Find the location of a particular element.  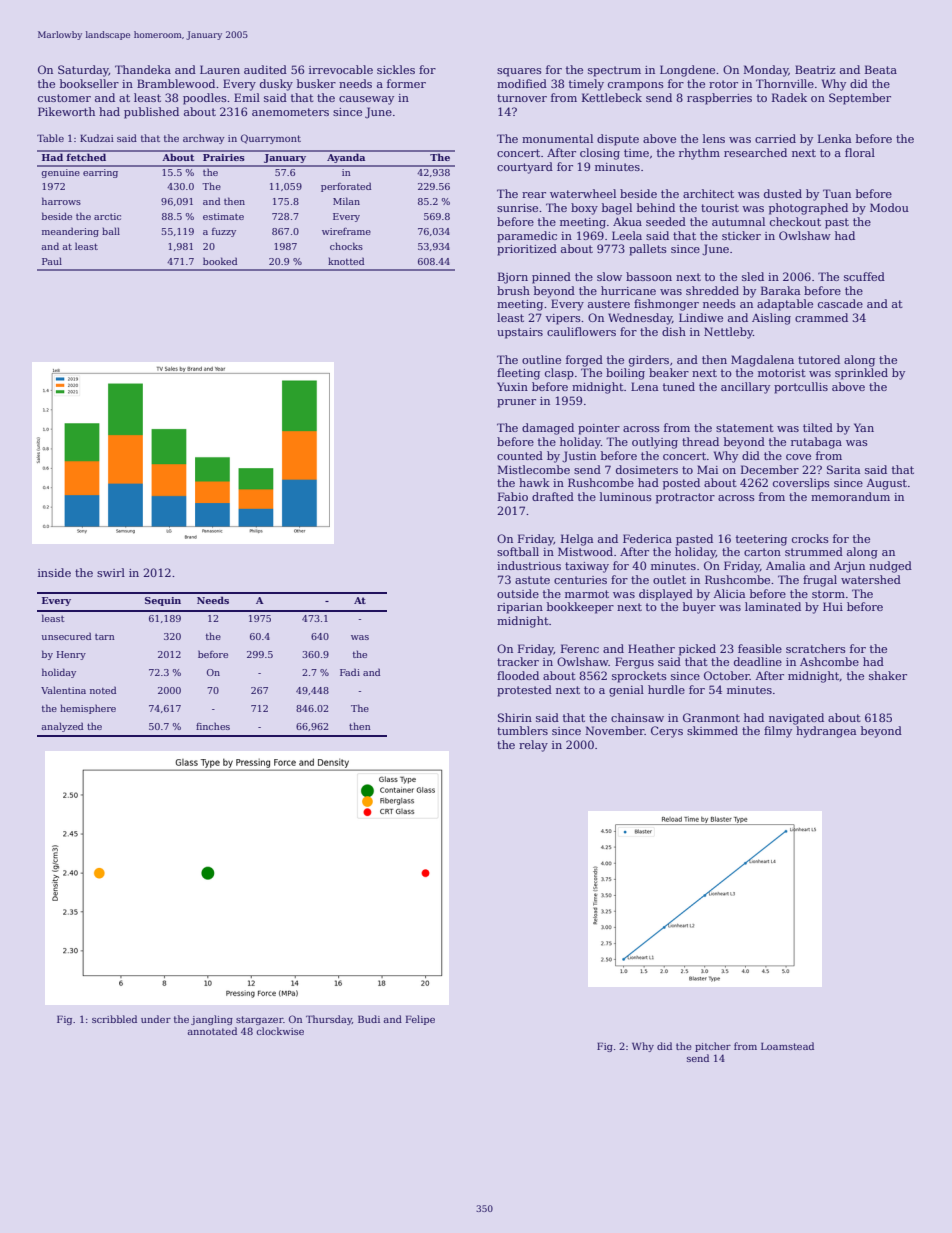

finches is located at coordinates (213, 726).
